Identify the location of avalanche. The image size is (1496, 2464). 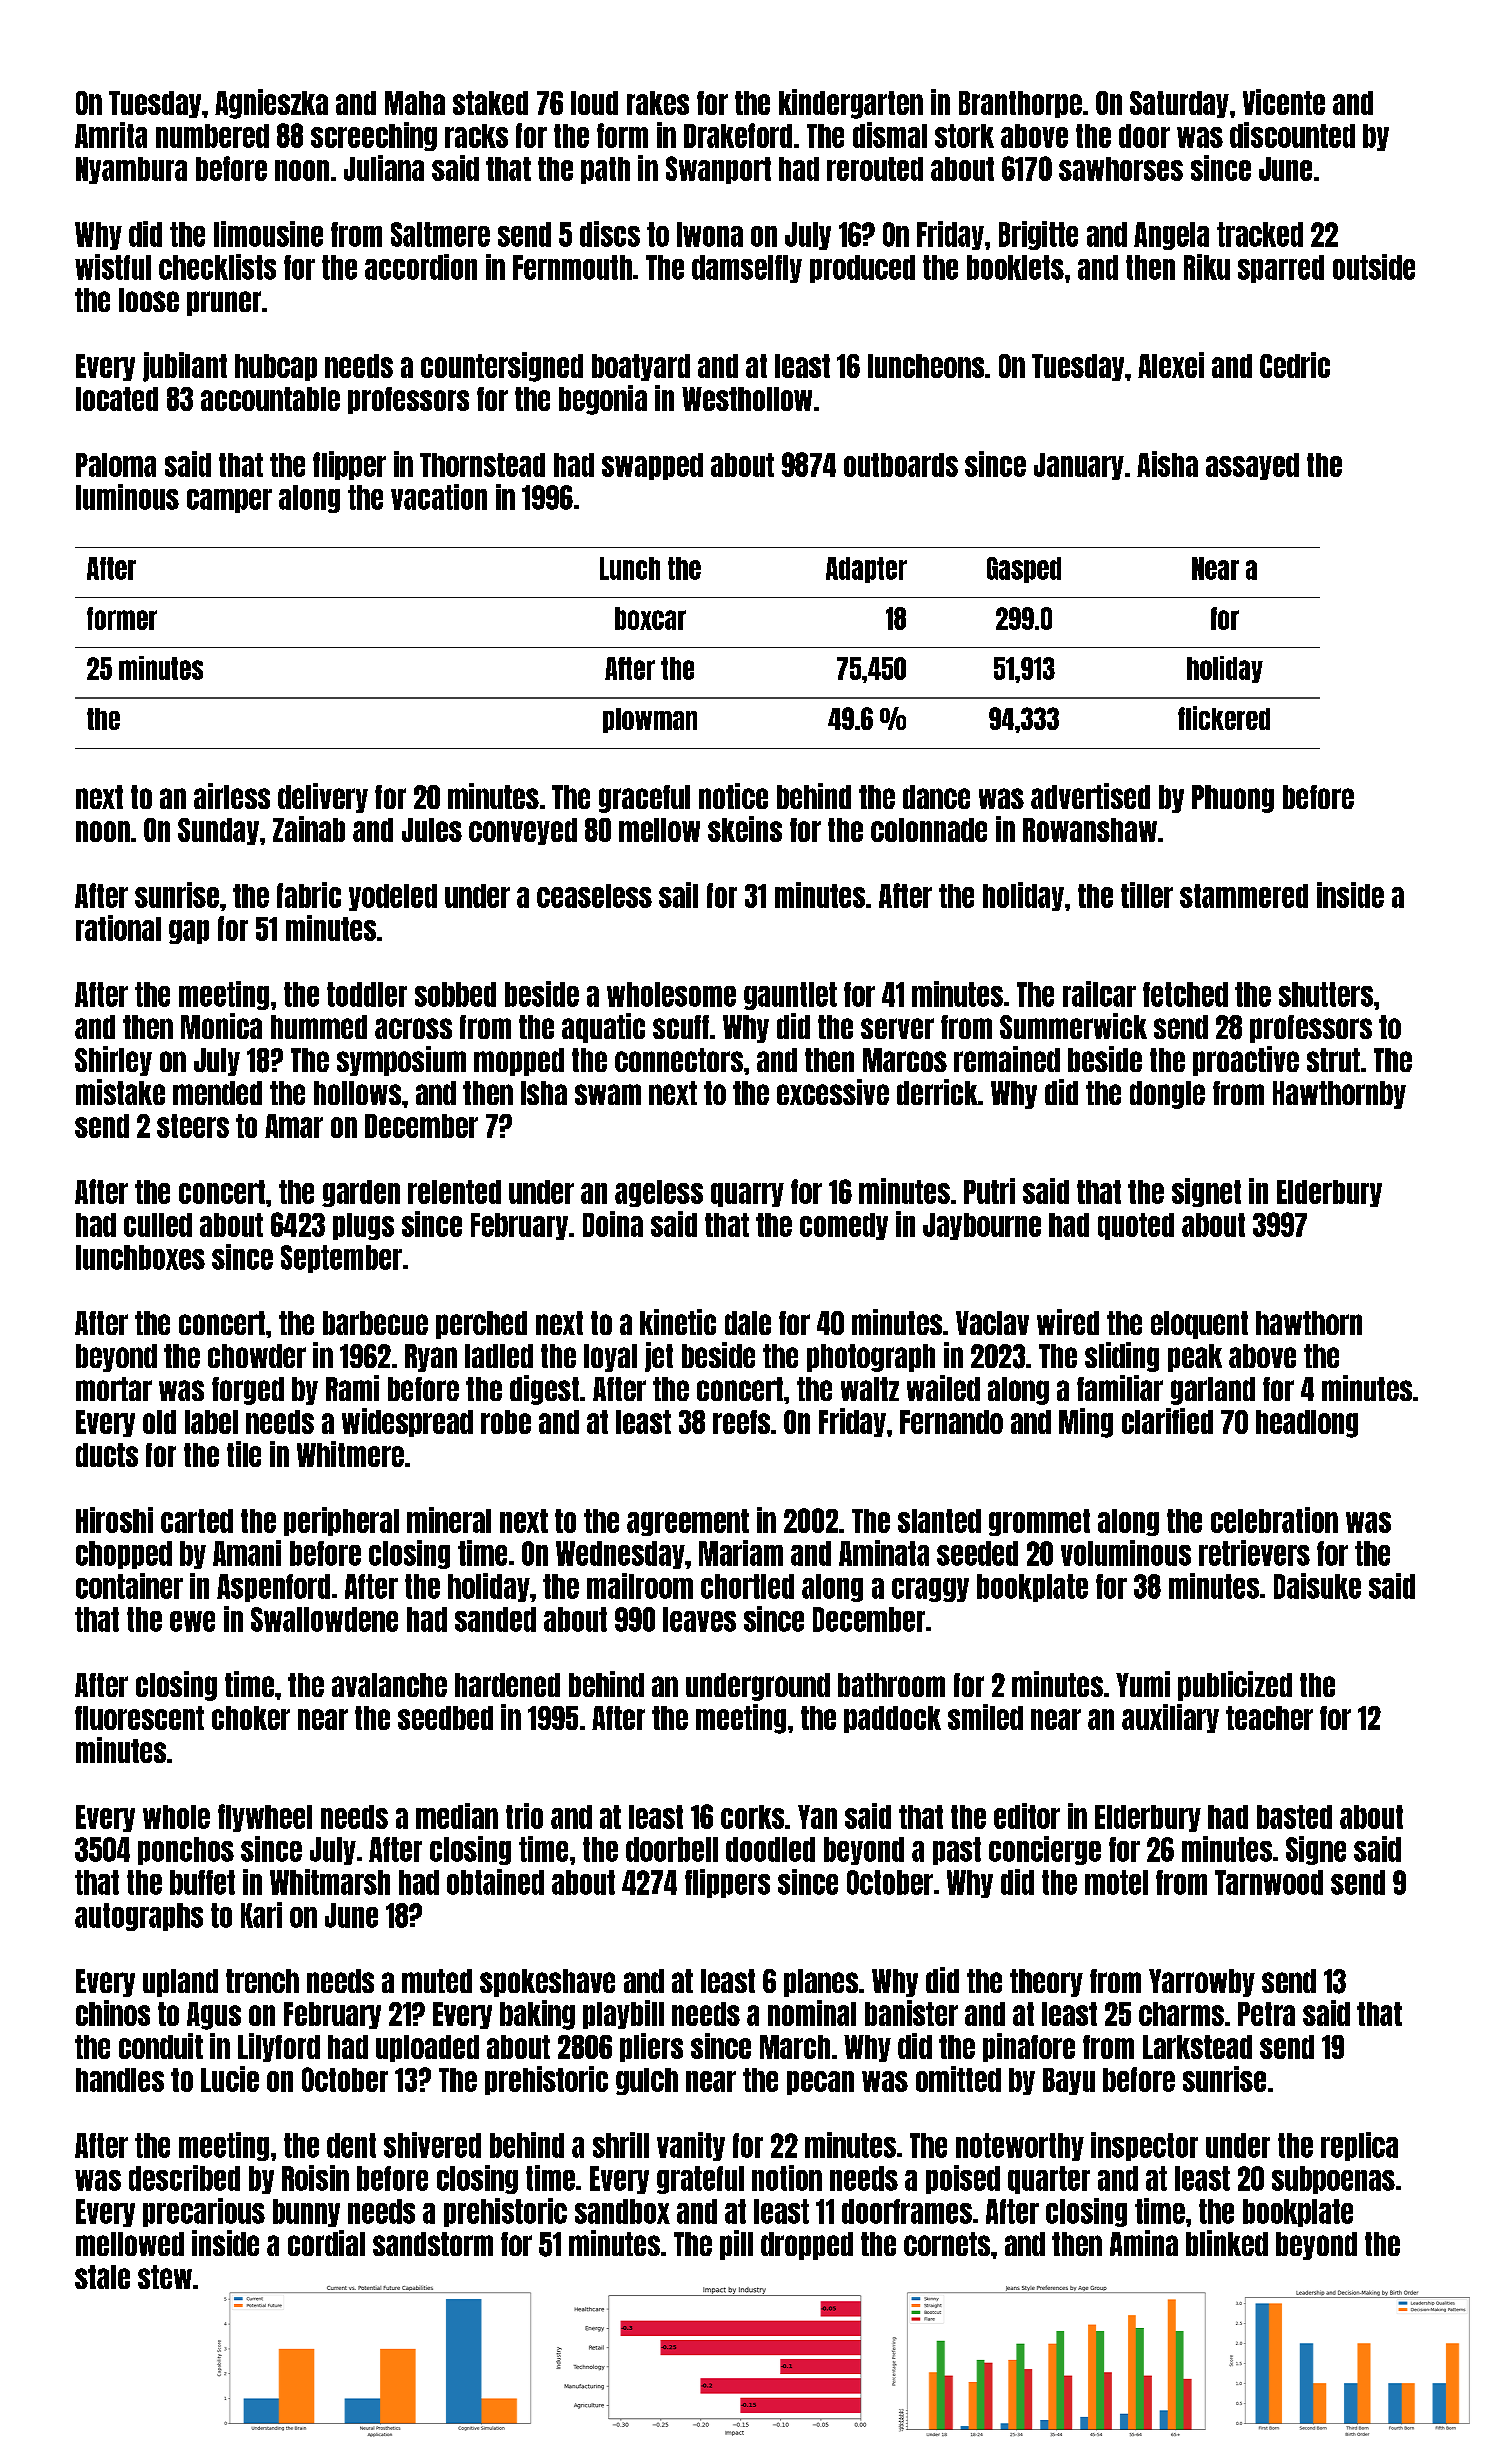
(389, 1685).
